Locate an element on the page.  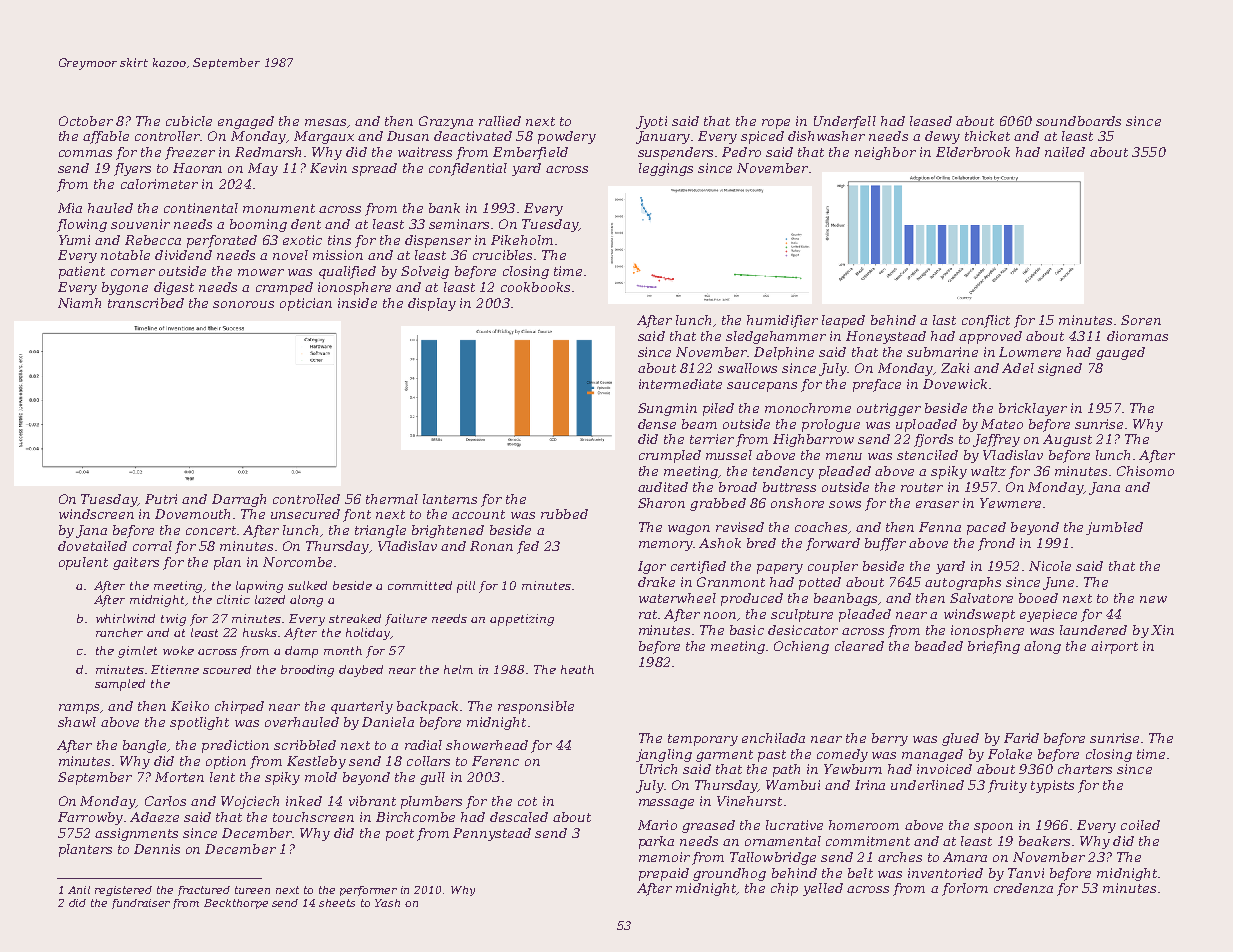
dioramas is located at coordinates (1137, 336).
